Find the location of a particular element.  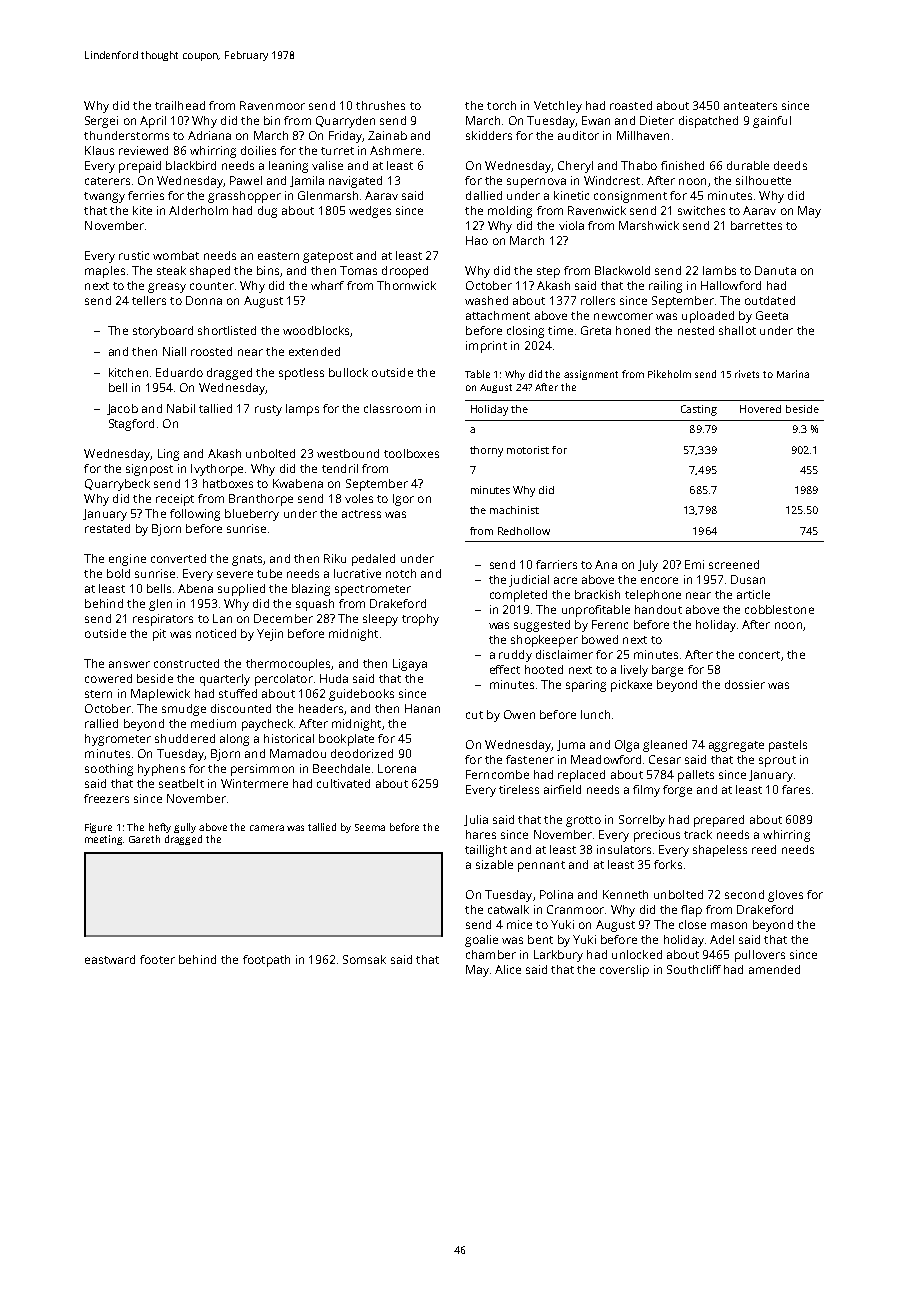

anteaters is located at coordinates (750, 106).
